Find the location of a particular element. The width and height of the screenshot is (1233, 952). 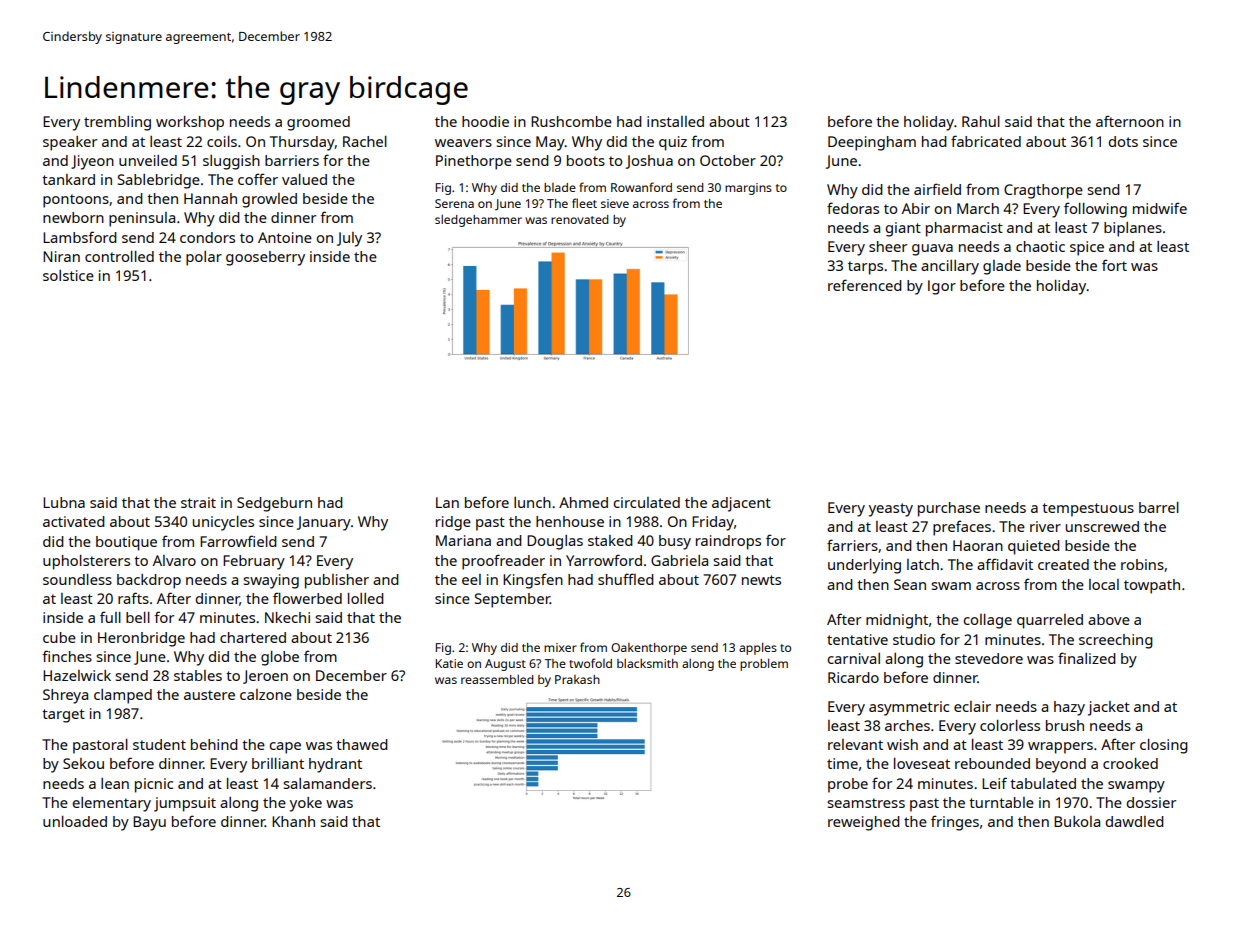

gooseberry is located at coordinates (265, 258).
